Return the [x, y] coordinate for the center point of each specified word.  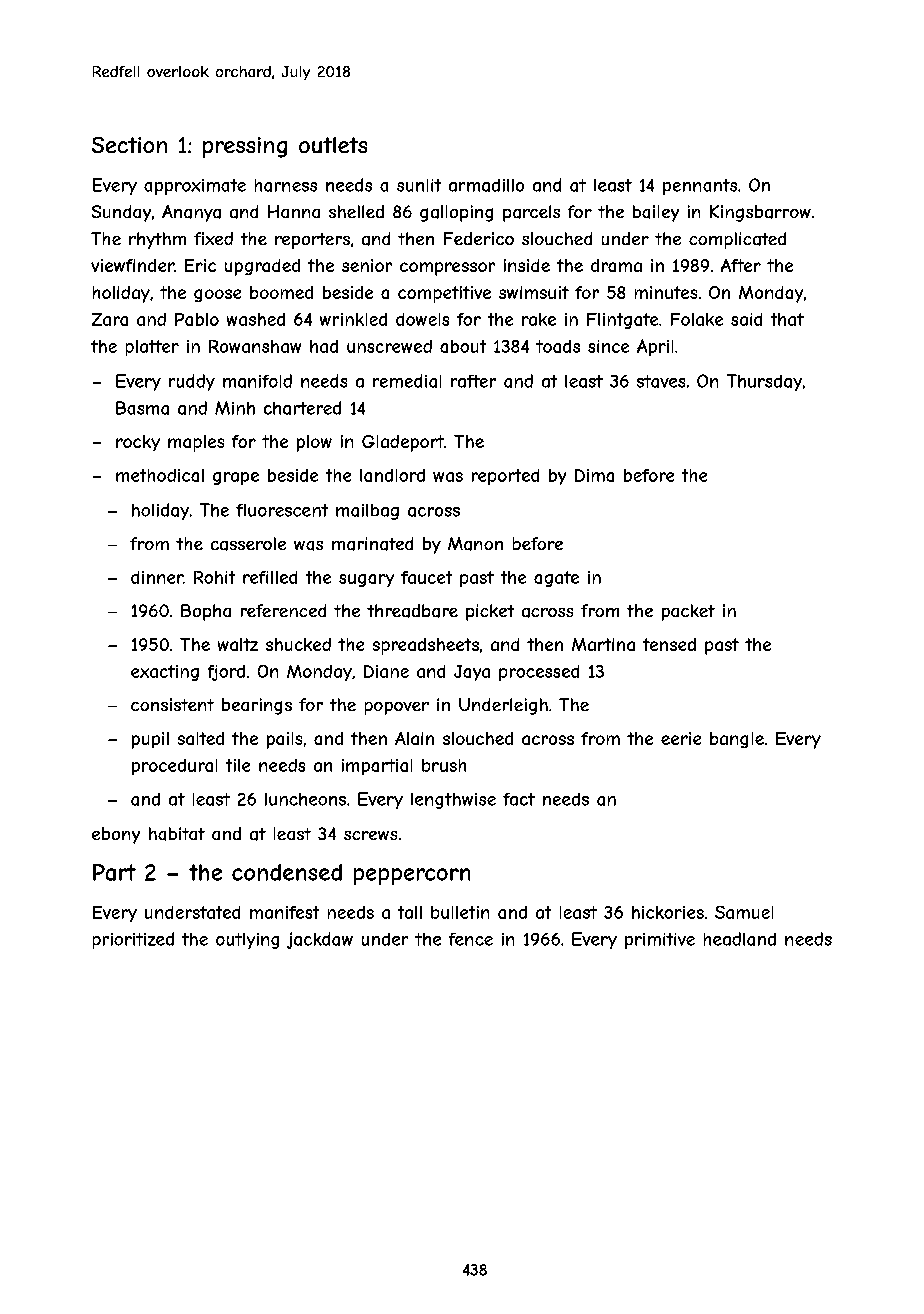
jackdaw [320, 940]
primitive [660, 941]
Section [129, 145]
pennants [700, 187]
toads [558, 346]
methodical [160, 475]
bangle [737, 740]
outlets [333, 145]
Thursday [764, 382]
